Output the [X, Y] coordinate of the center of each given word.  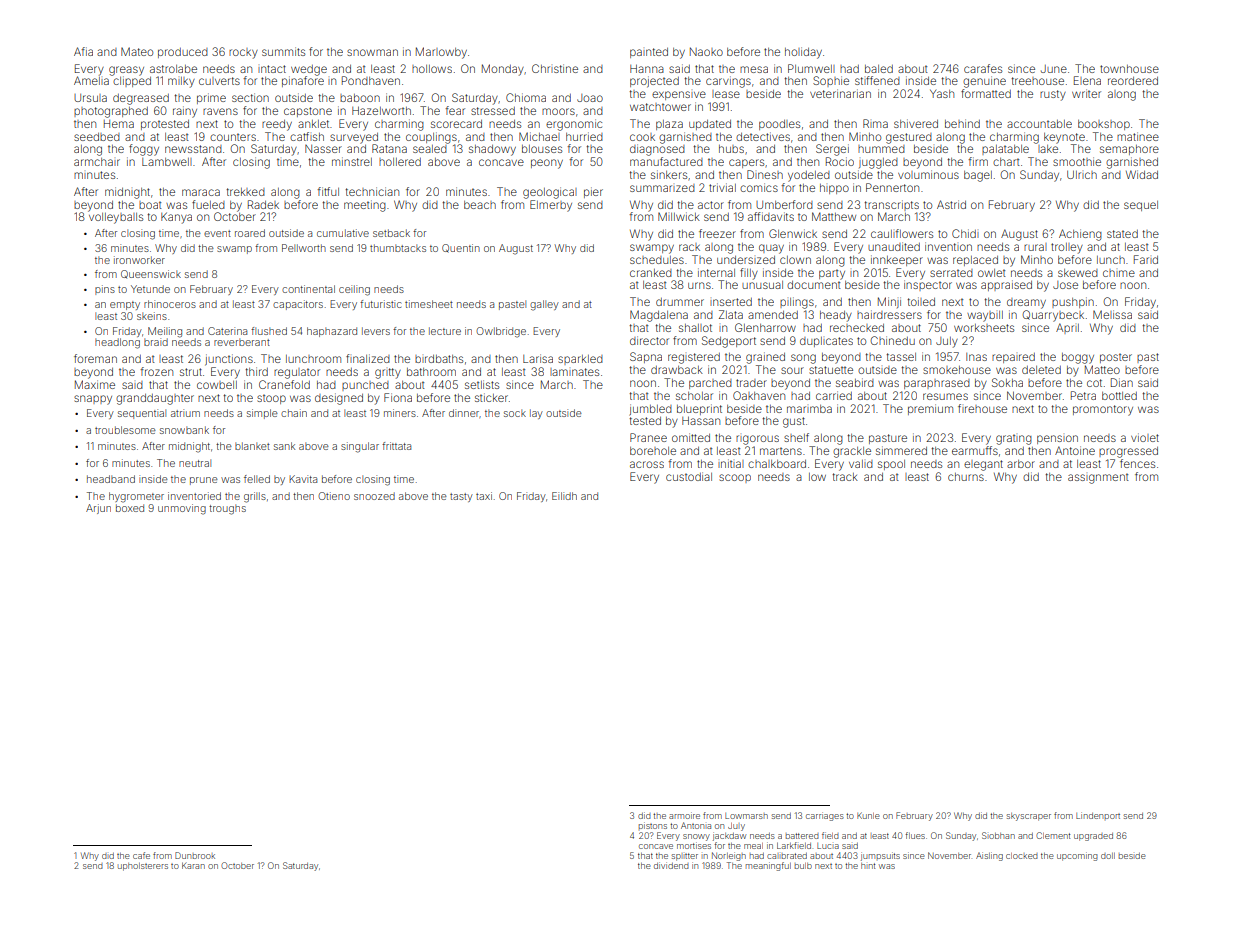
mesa [754, 69]
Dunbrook [195, 855]
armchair [97, 162]
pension [1057, 439]
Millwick [679, 216]
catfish [307, 136]
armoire [684, 815]
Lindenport [1098, 815]
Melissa [1112, 314]
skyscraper [1029, 817]
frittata [396, 446]
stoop [271, 399]
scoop [735, 478]
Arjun [98, 509]
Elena [1087, 80]
